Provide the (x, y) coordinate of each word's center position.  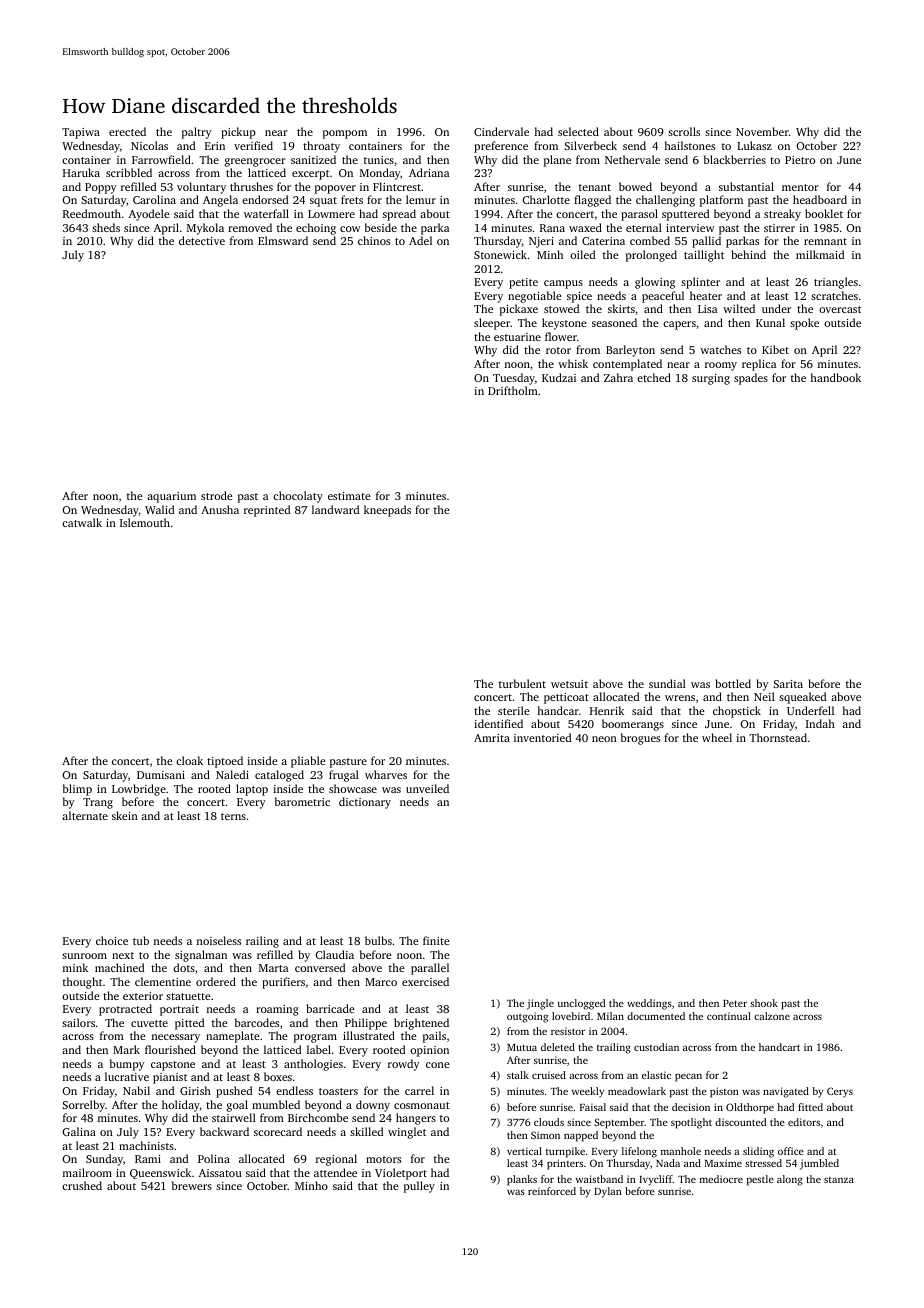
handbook (836, 377)
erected (127, 131)
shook (764, 1003)
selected (578, 131)
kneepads (387, 511)
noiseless (219, 940)
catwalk (82, 522)
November (762, 131)
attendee (335, 1172)
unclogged (581, 1004)
